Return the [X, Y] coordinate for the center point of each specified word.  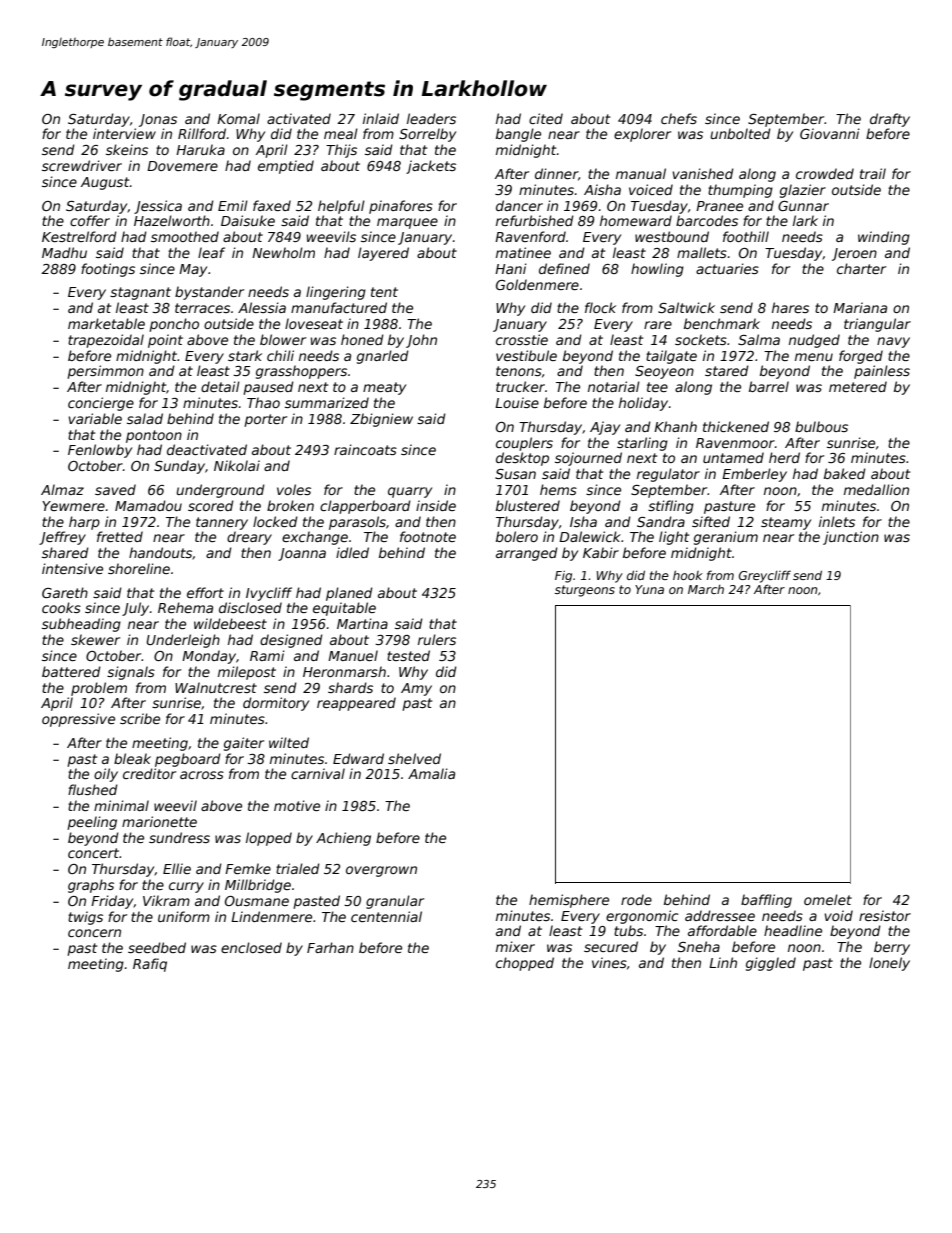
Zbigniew [381, 420]
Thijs [341, 151]
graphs [91, 886]
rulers [437, 639]
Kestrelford [79, 236]
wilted [289, 742]
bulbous [821, 426]
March [706, 589]
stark [245, 355]
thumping [740, 191]
